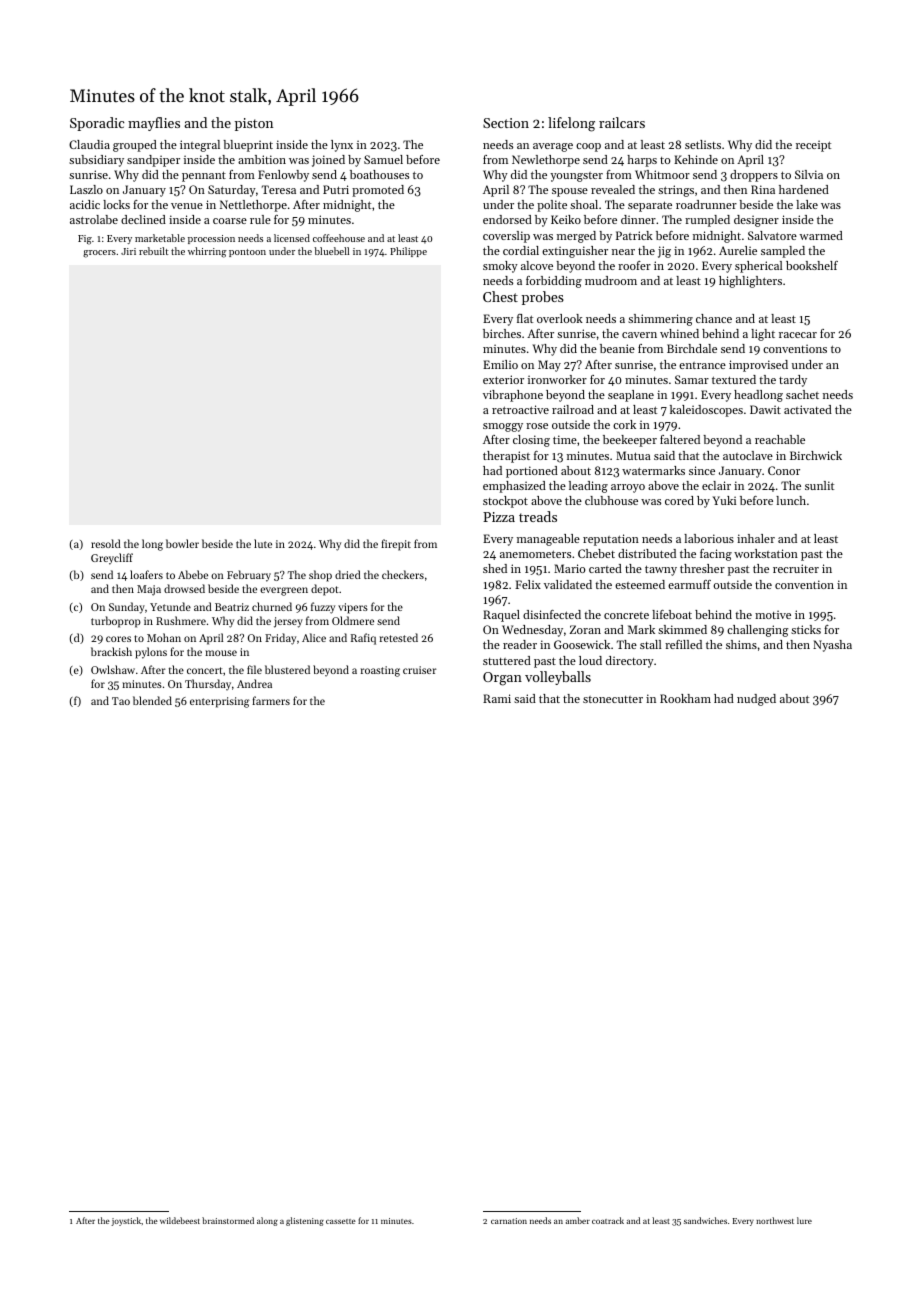  Describe the element at coordinates (341, 1221) in the screenshot. I see `cassette` at that location.
